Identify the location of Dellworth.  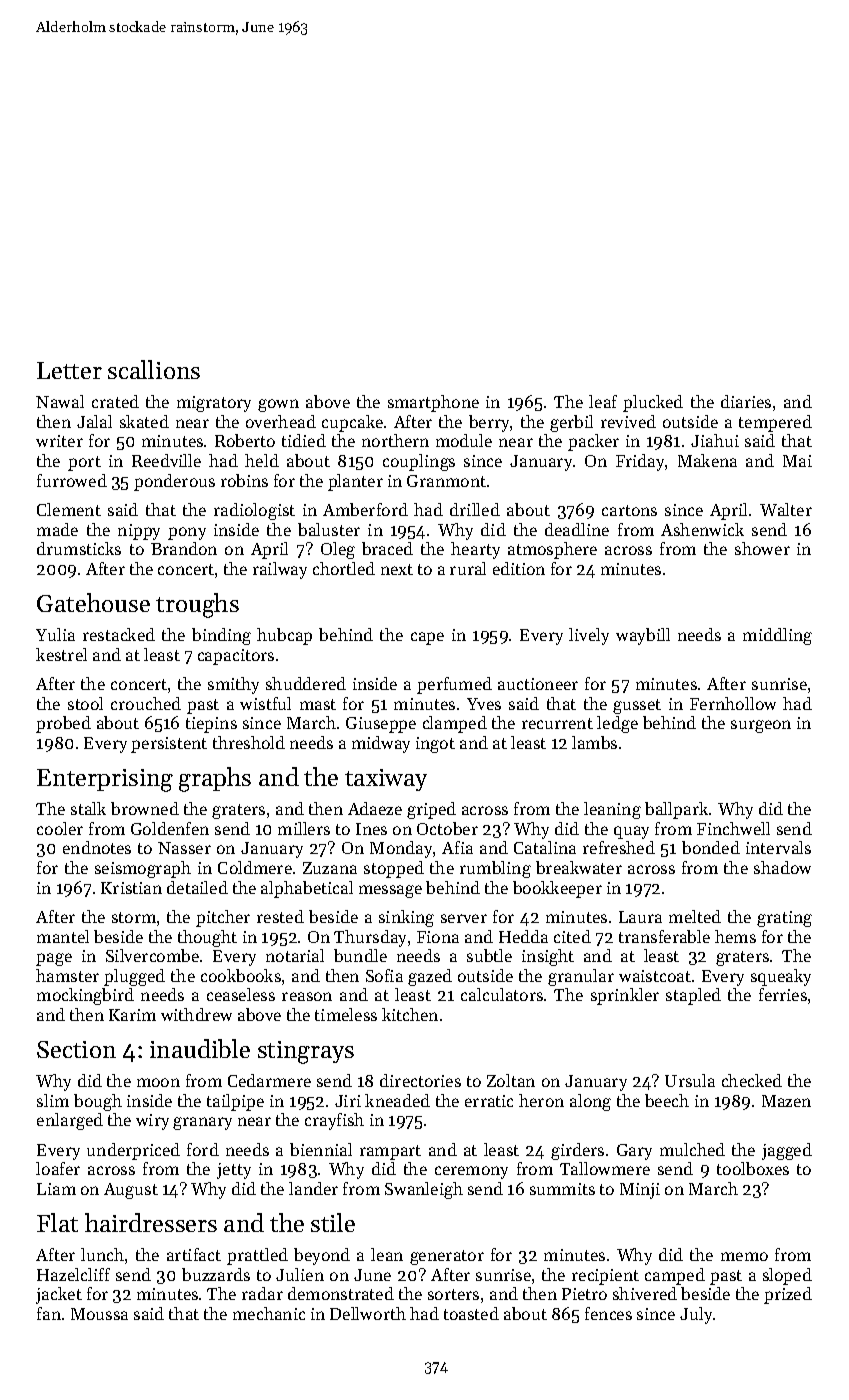
(368, 1313).
